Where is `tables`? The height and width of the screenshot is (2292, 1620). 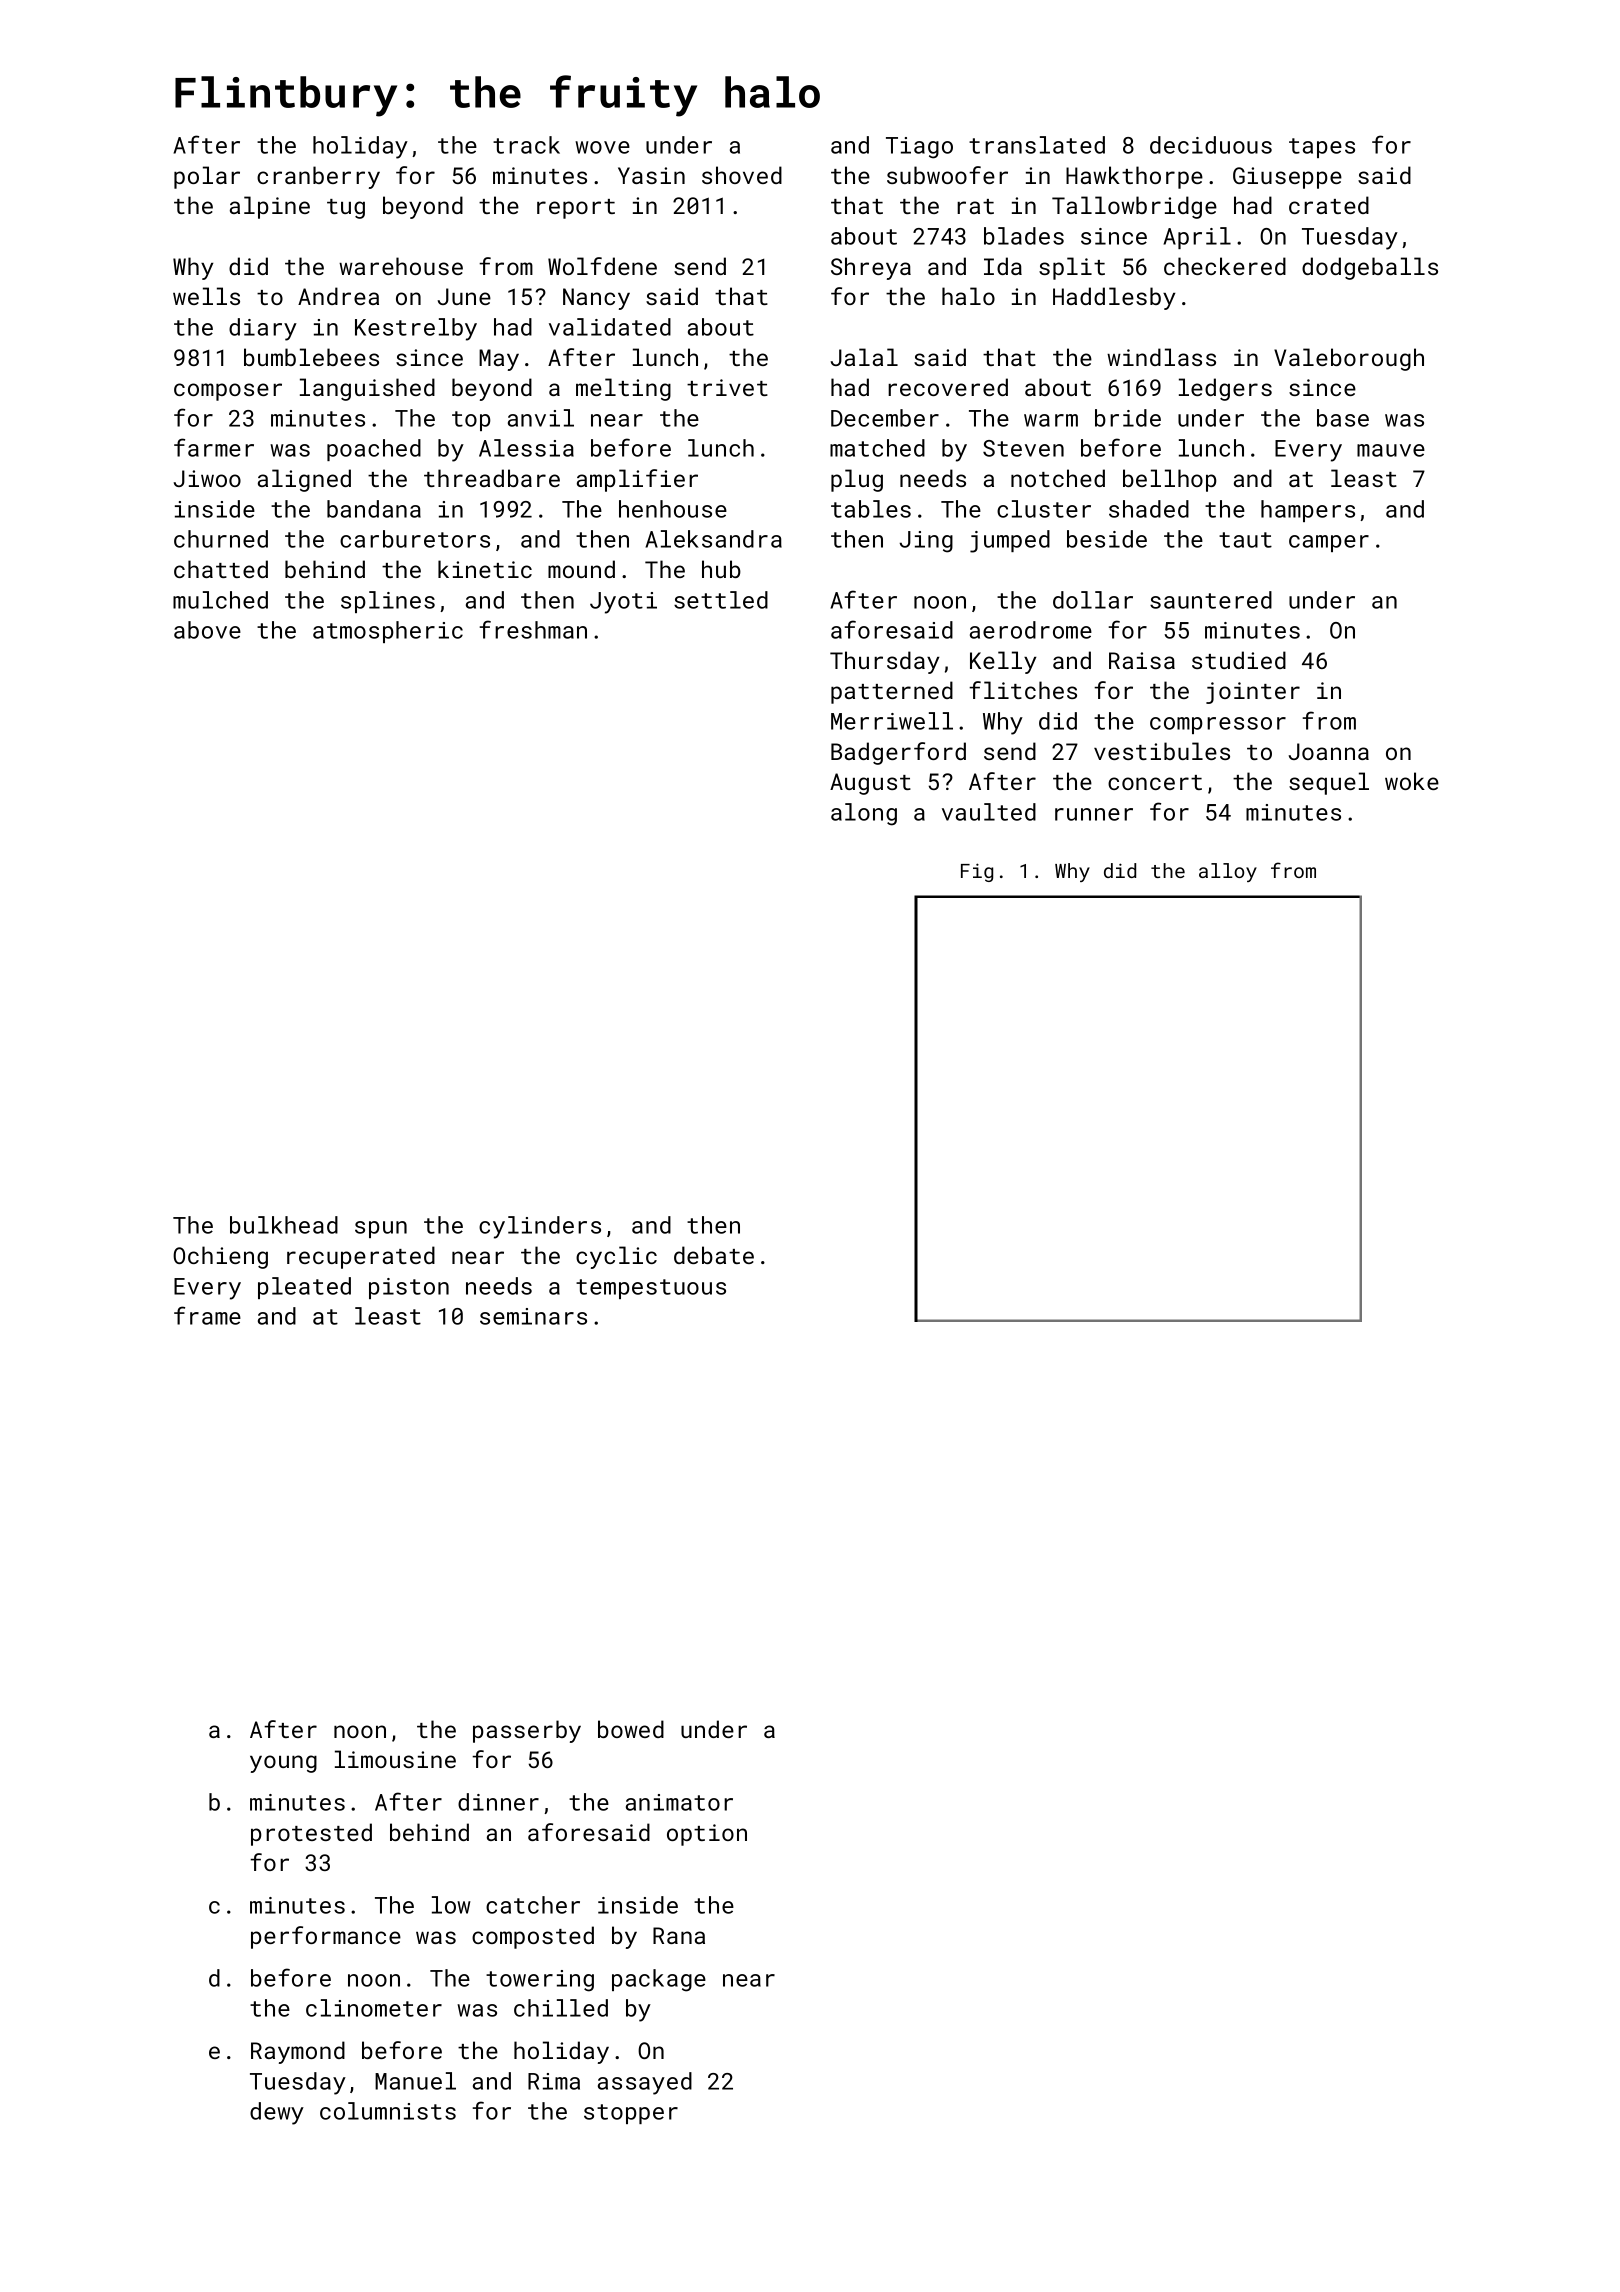
tables is located at coordinates (871, 509).
